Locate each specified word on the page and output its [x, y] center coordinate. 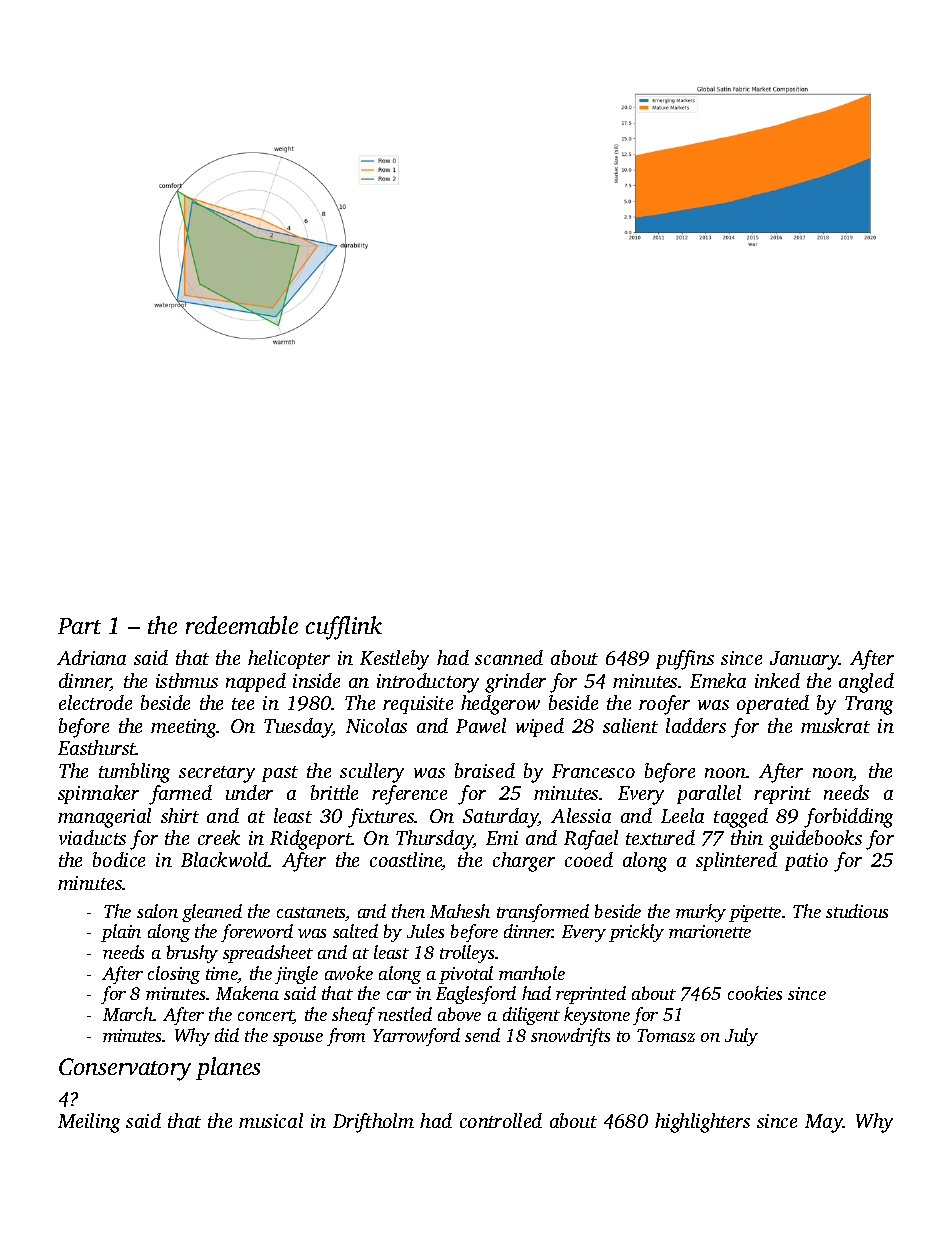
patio [806, 862]
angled [866, 683]
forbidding [848, 818]
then [408, 911]
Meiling [89, 1123]
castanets [311, 914]
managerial [104, 818]
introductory [428, 683]
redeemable [242, 625]
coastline [406, 861]
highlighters [702, 1123]
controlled [501, 1120]
